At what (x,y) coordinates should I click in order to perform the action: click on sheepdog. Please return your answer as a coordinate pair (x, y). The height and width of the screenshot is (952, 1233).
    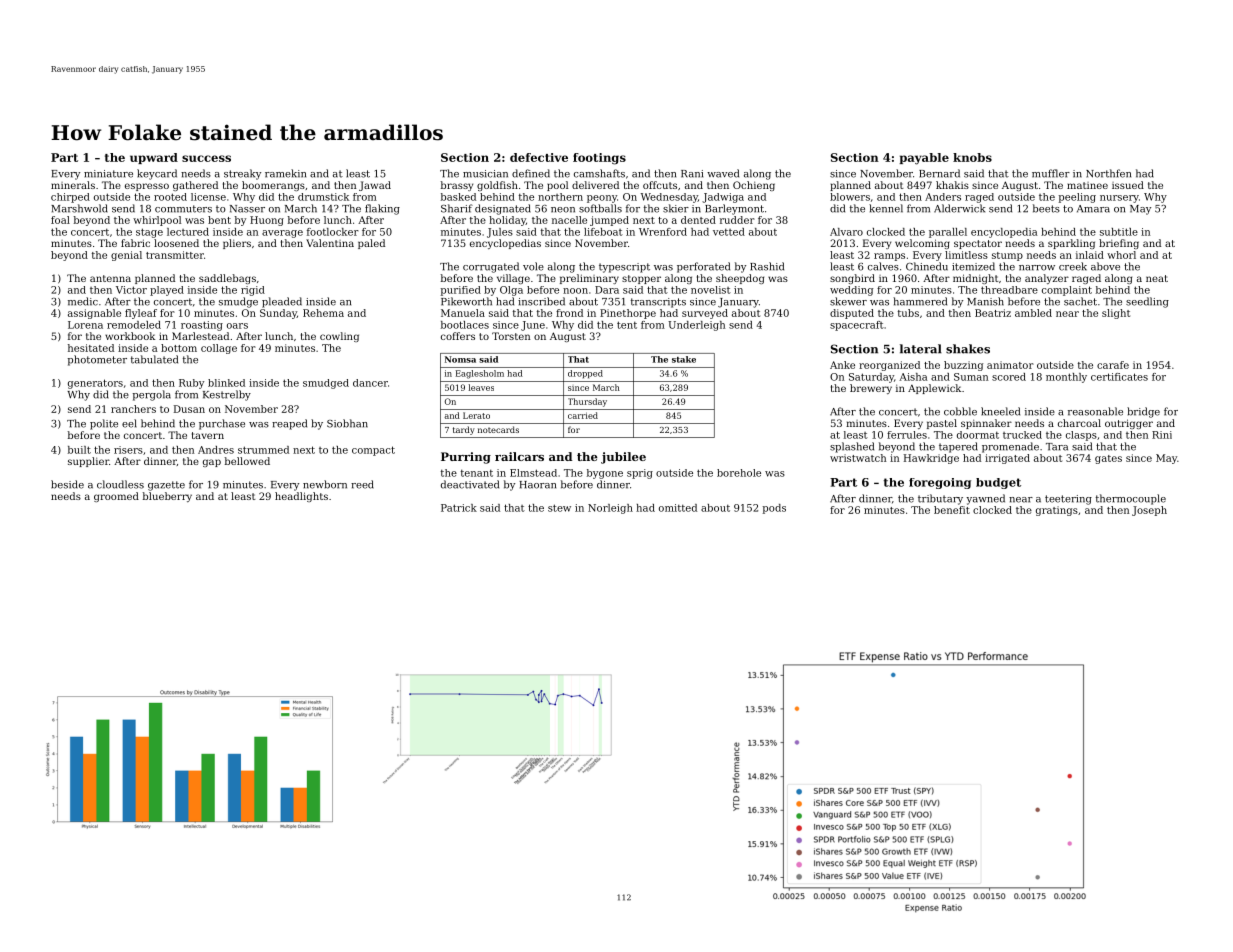
    Looking at the image, I should click on (740, 279).
